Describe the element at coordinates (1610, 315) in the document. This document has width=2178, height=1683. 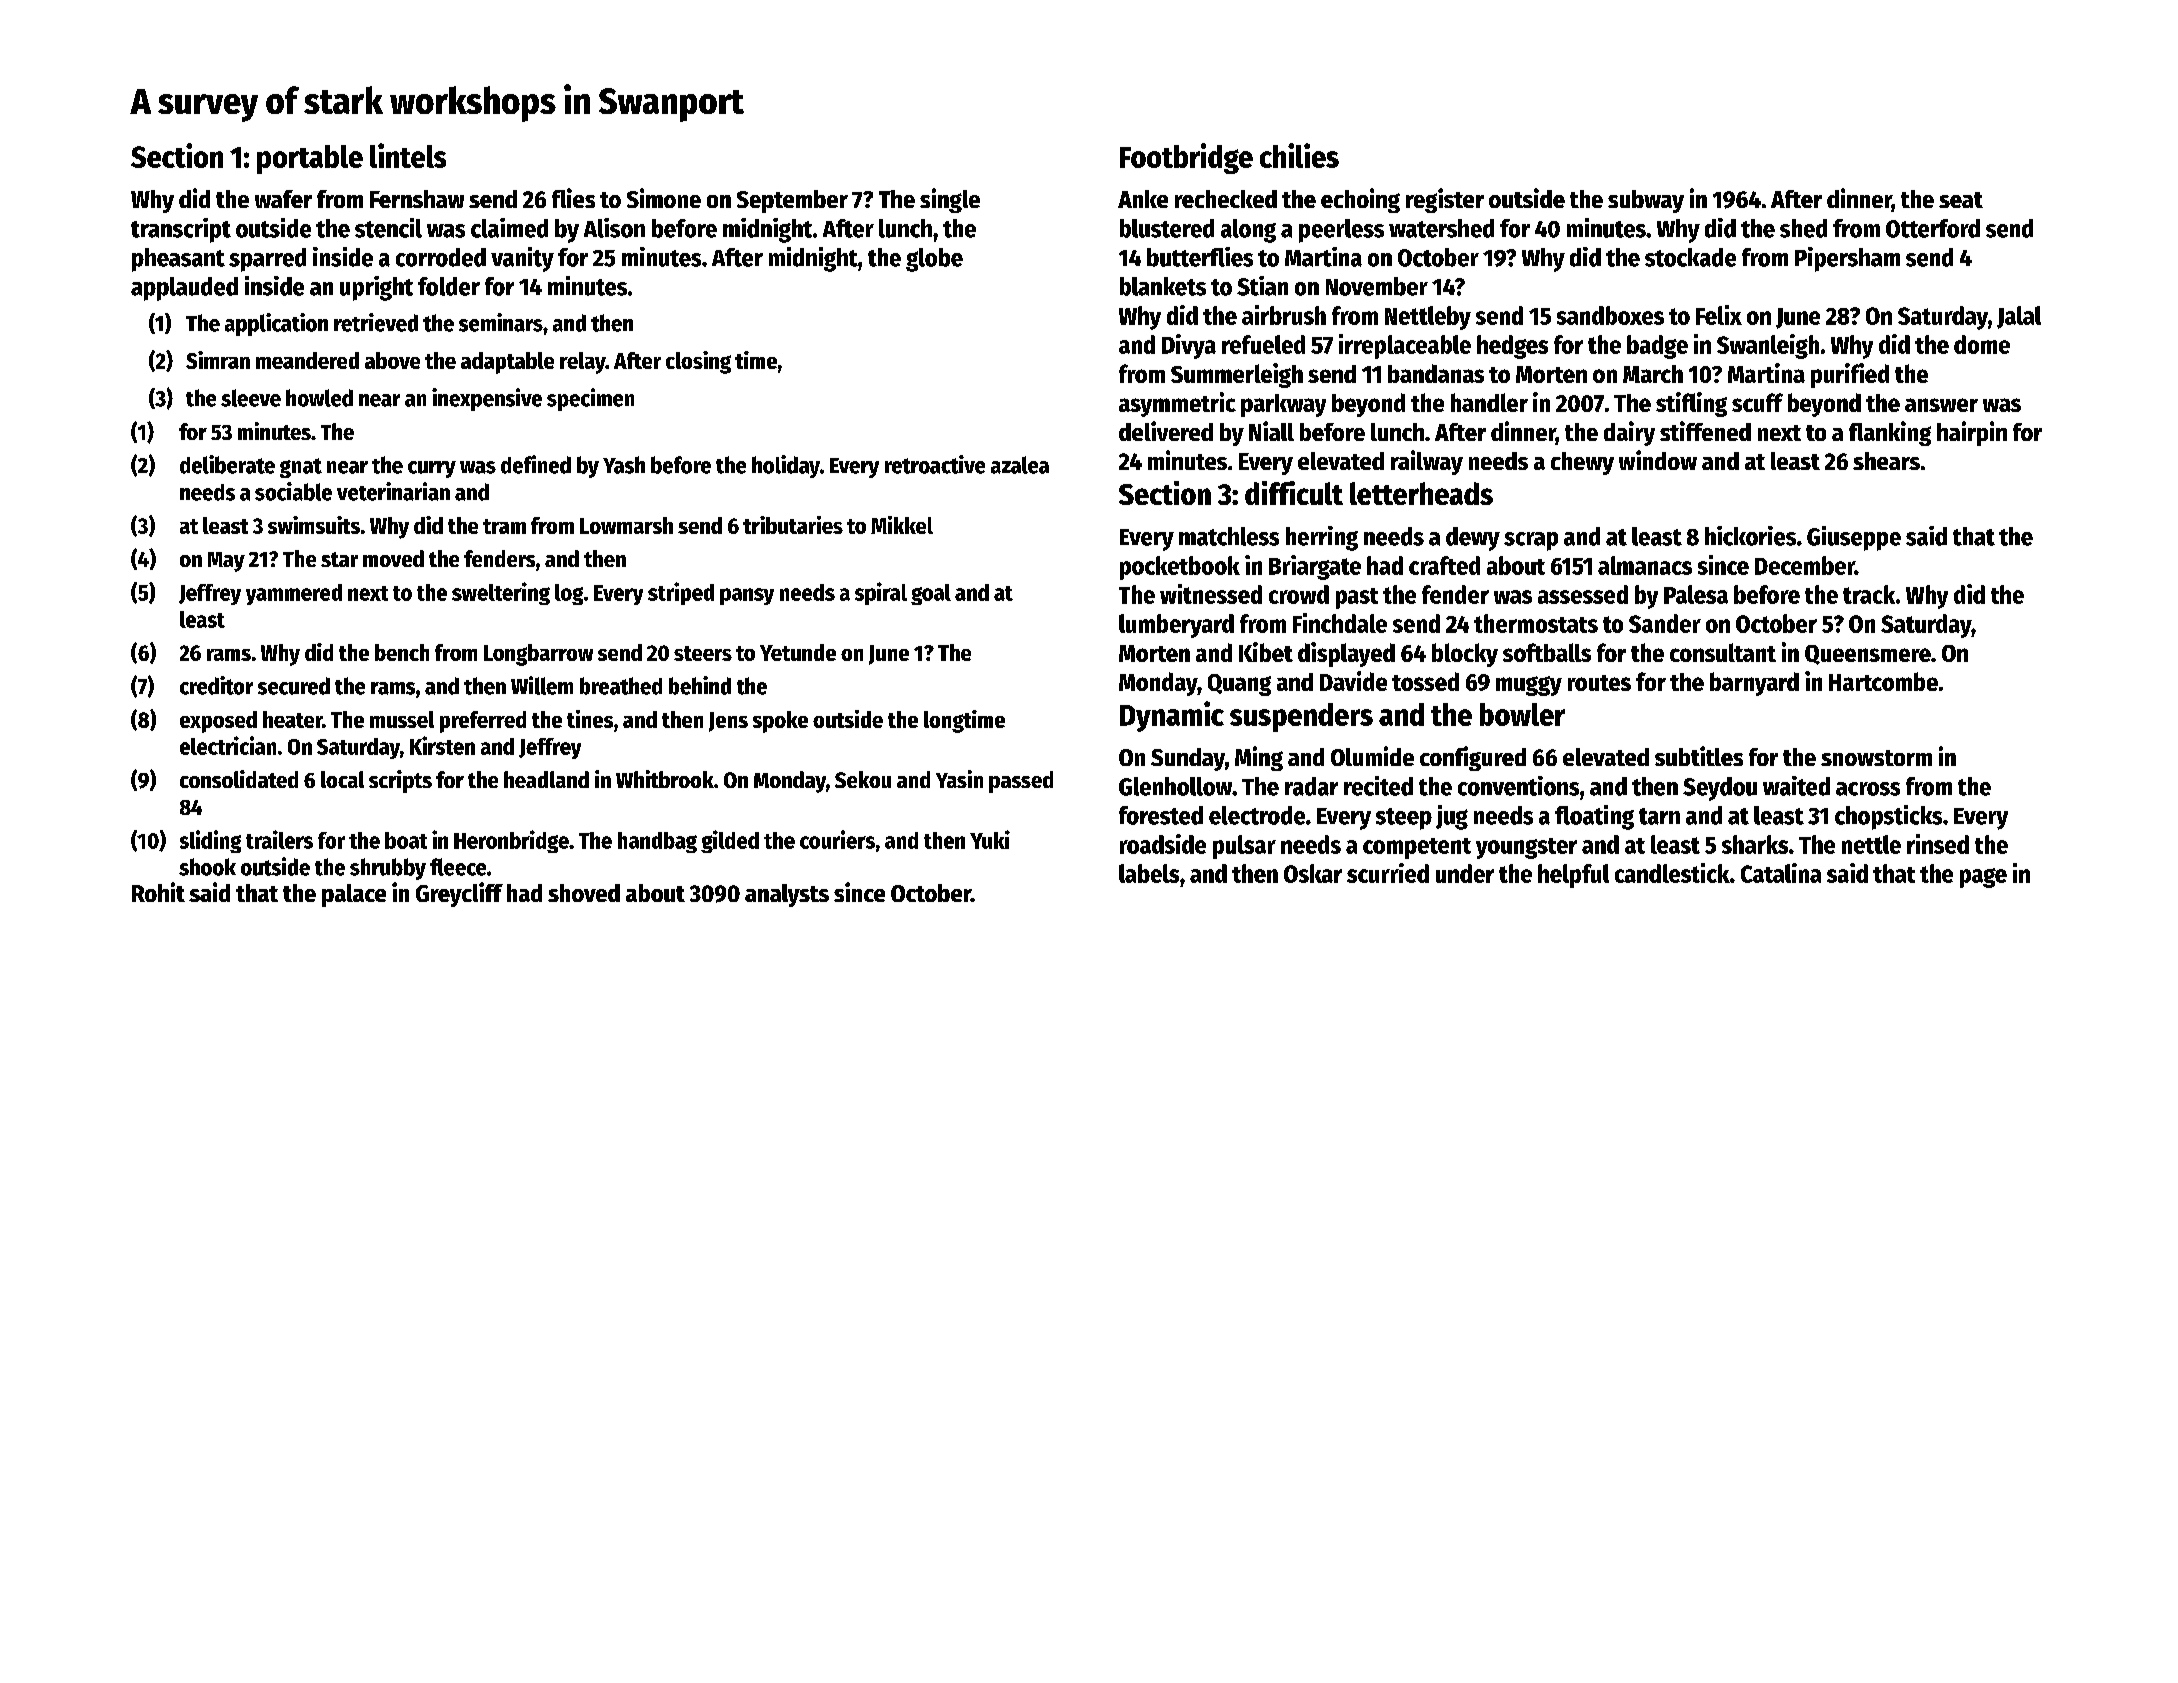
I see `sandboxes` at that location.
